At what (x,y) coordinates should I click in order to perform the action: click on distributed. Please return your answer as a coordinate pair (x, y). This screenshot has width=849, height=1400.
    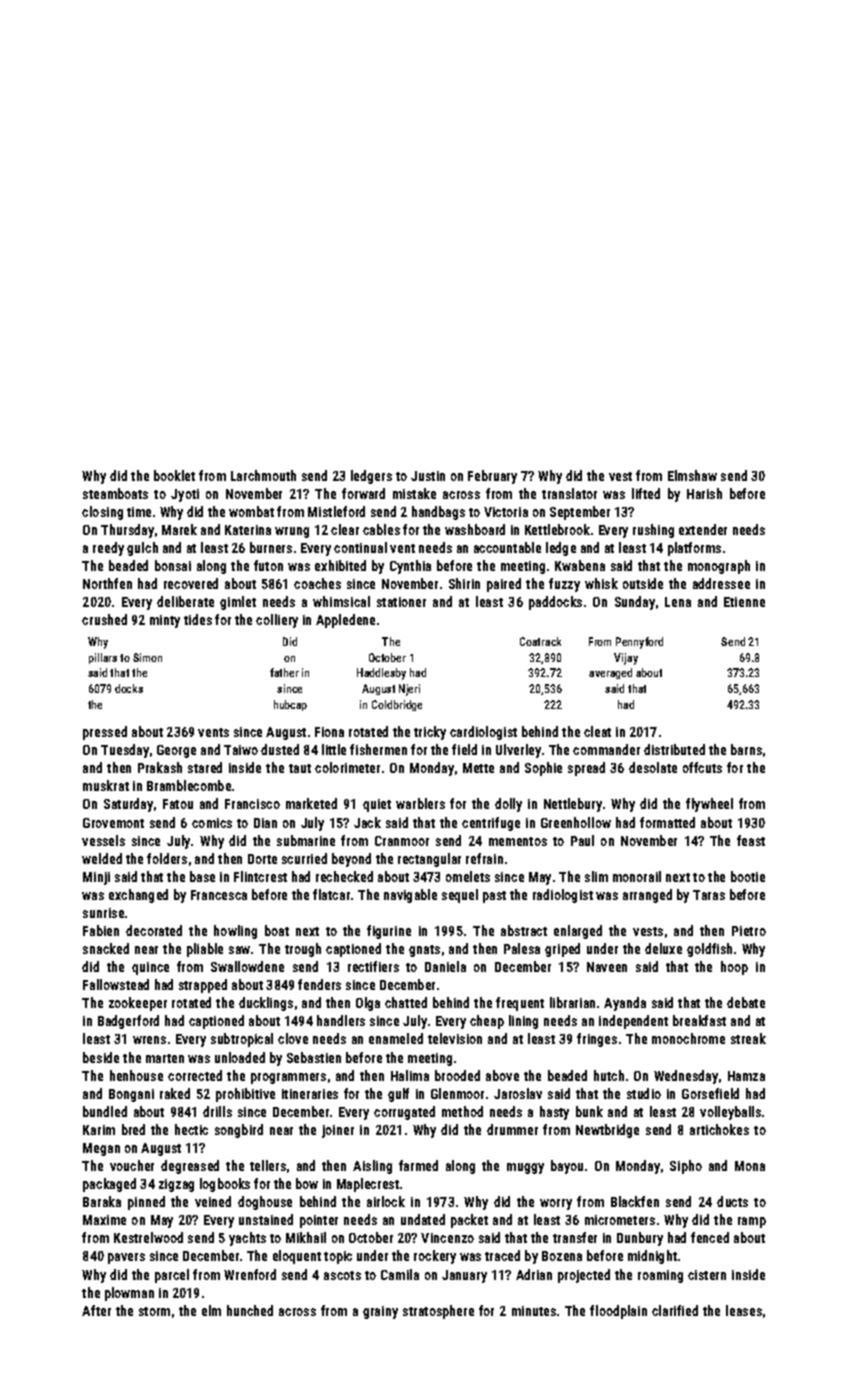
    Looking at the image, I should click on (674, 749).
